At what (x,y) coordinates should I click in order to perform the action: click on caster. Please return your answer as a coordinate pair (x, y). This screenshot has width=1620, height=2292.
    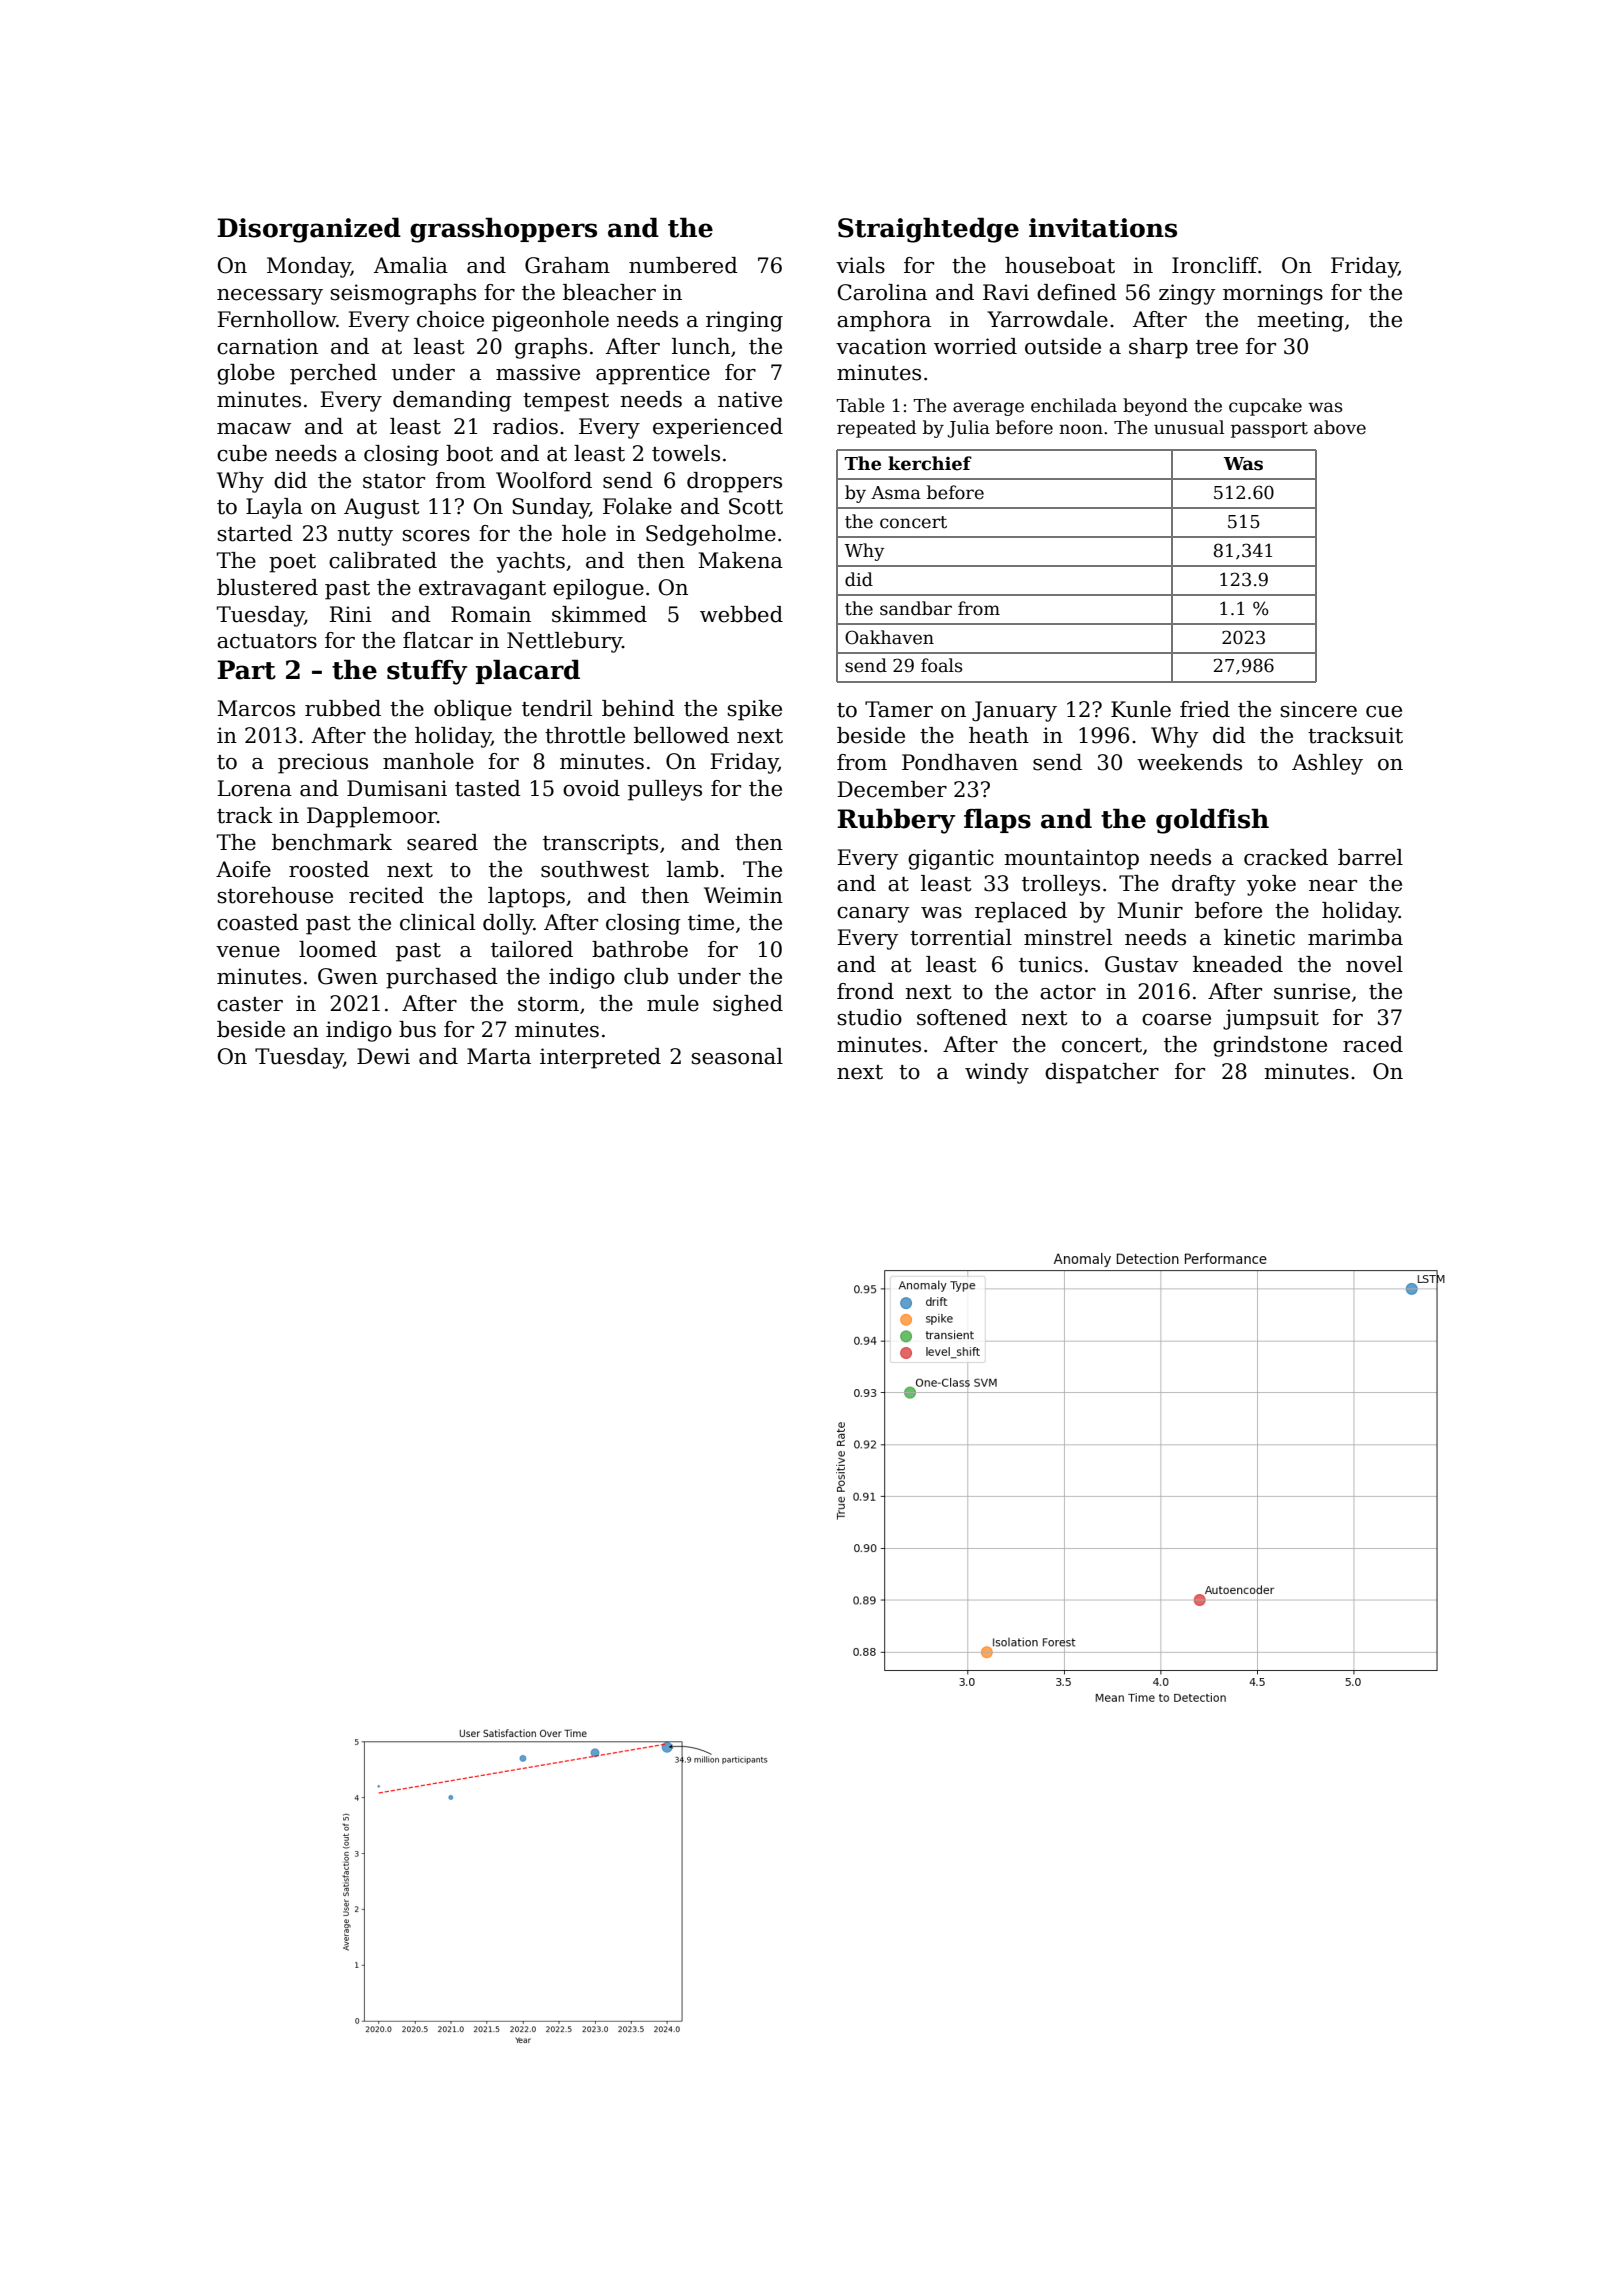
    Looking at the image, I should click on (250, 1004).
